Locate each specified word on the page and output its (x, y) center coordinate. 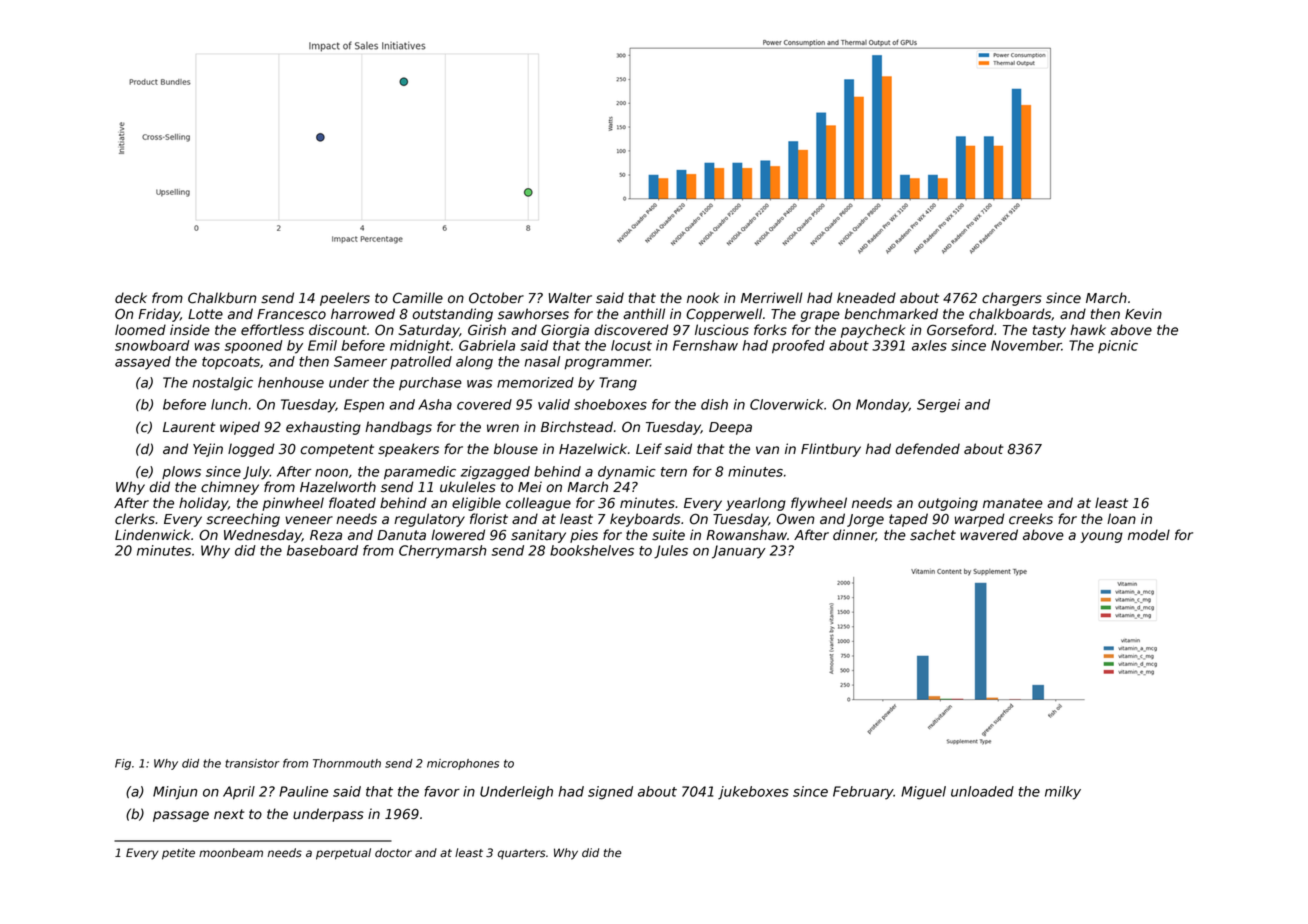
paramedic (420, 473)
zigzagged (495, 473)
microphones (463, 764)
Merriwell (772, 298)
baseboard (322, 550)
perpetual (343, 854)
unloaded (982, 791)
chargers (1012, 299)
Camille (418, 298)
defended (927, 449)
